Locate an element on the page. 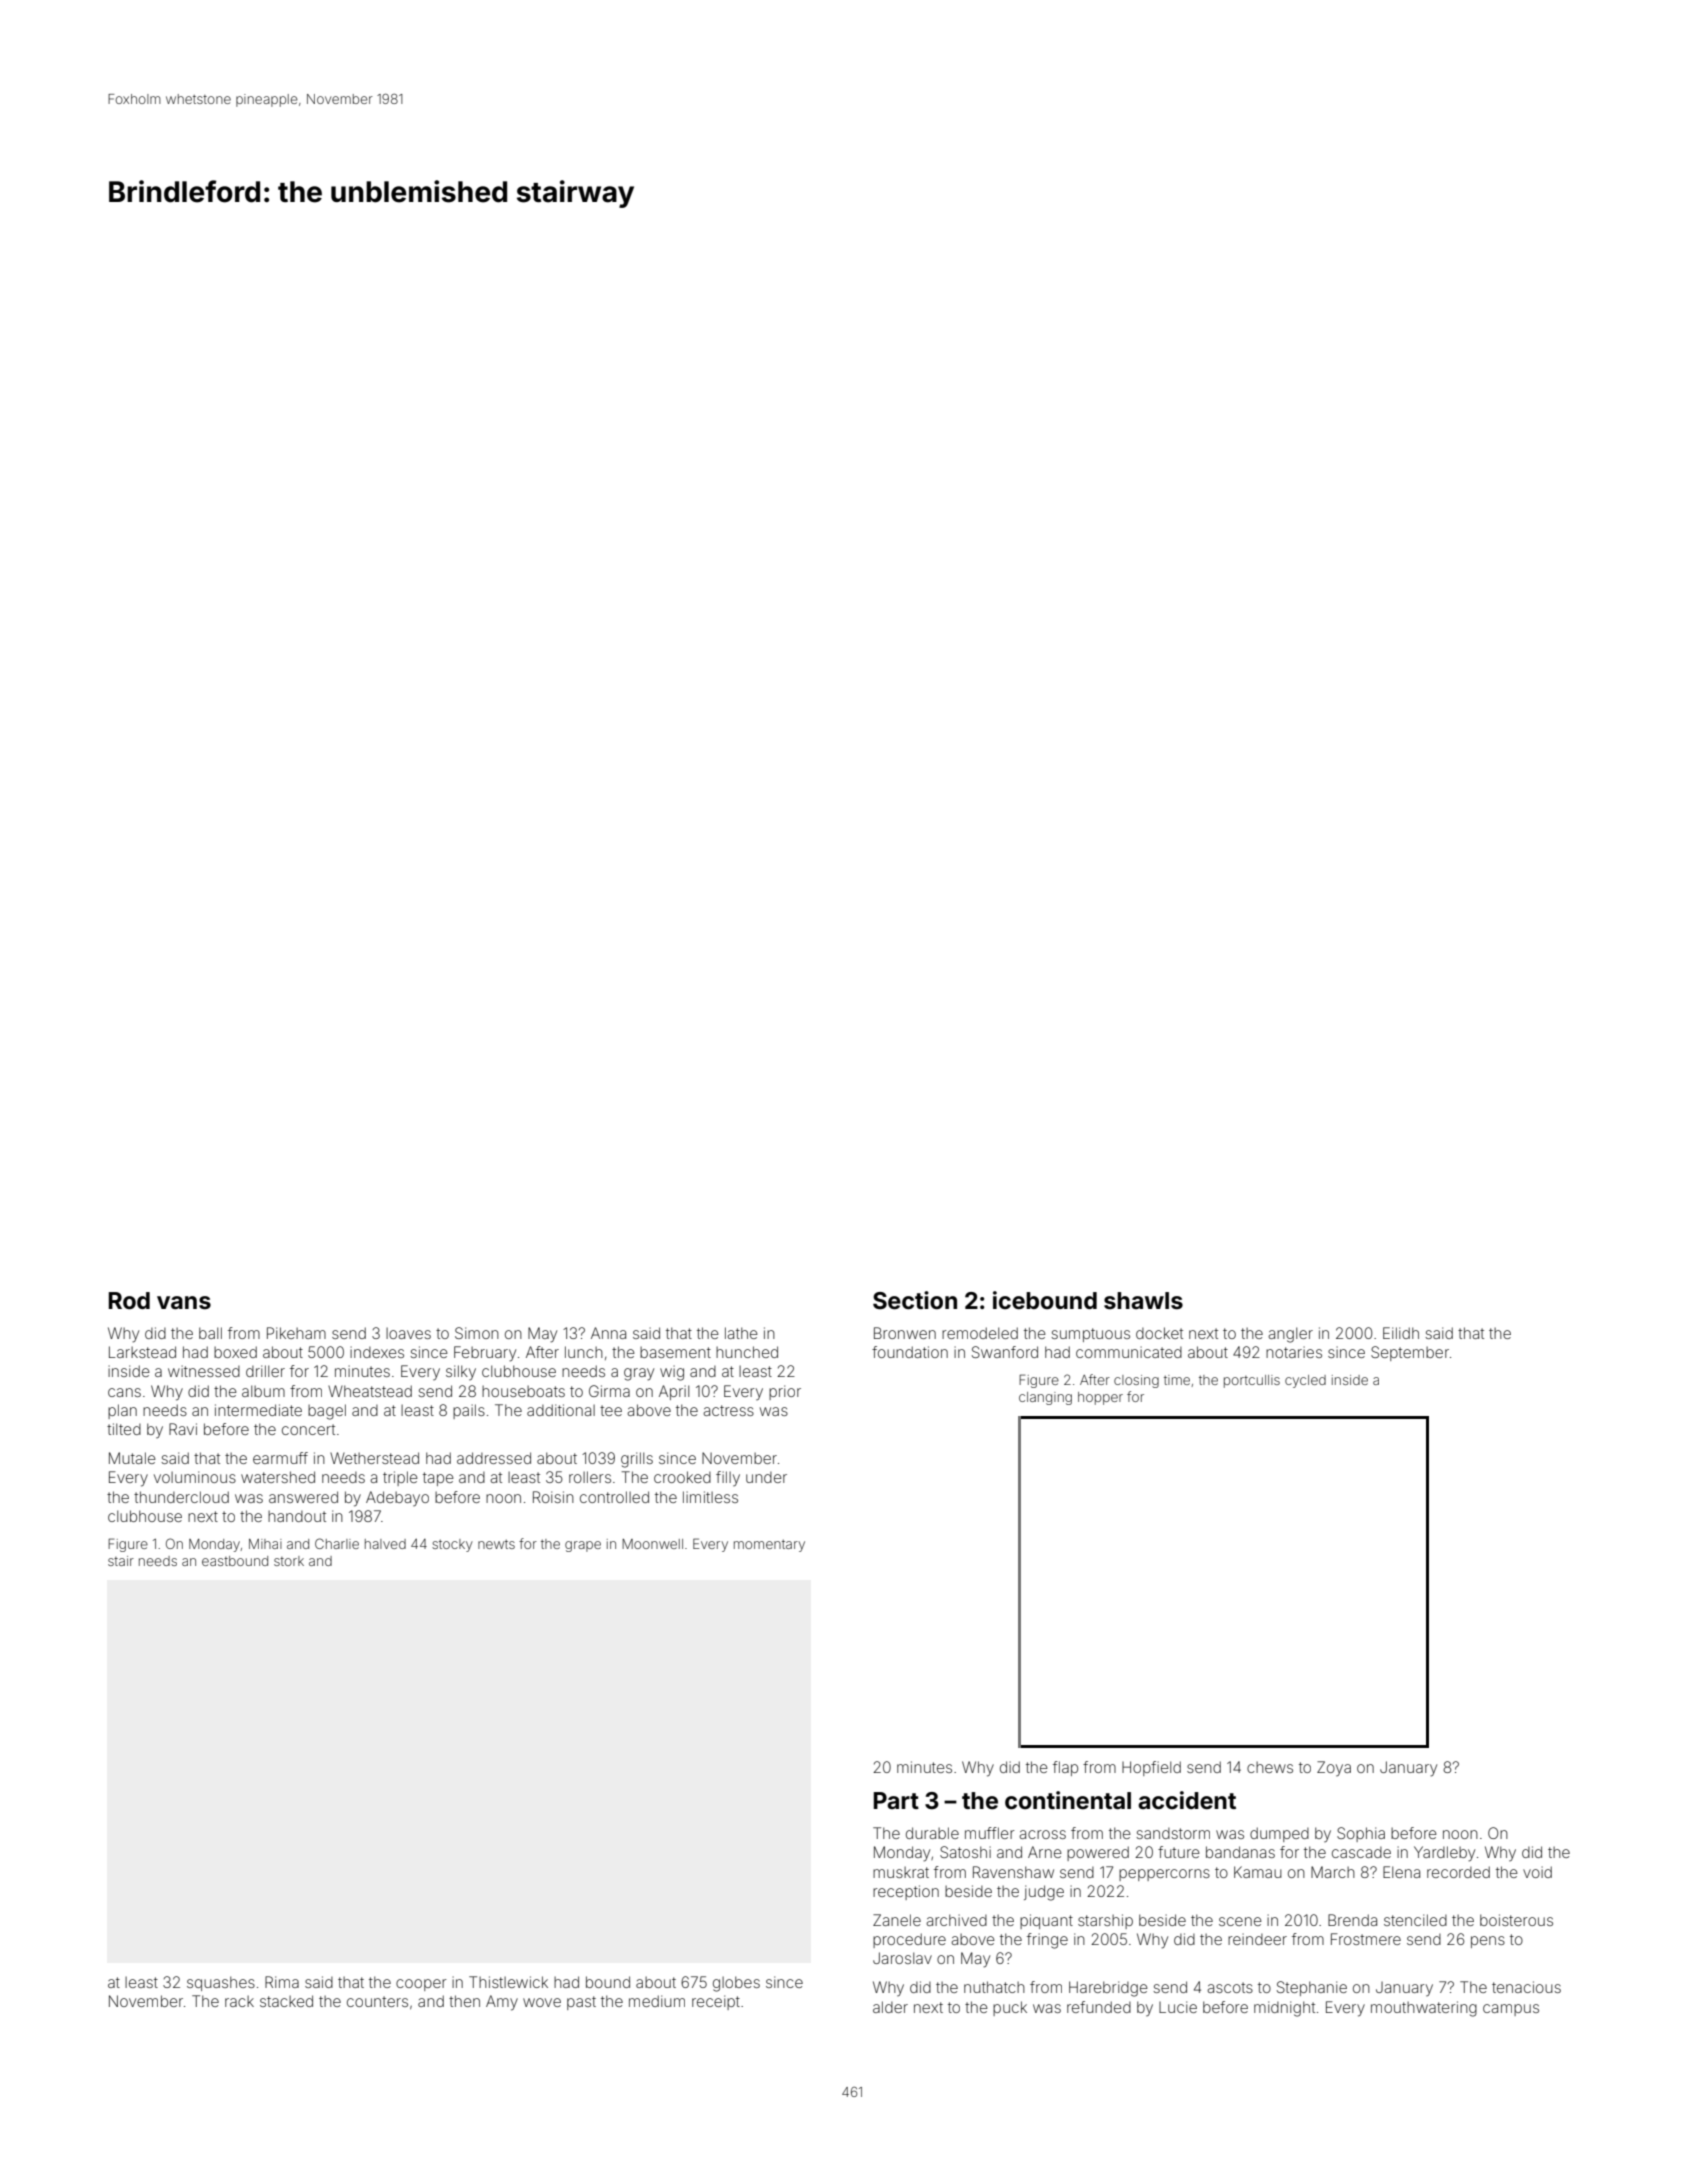  stork is located at coordinates (289, 1561).
